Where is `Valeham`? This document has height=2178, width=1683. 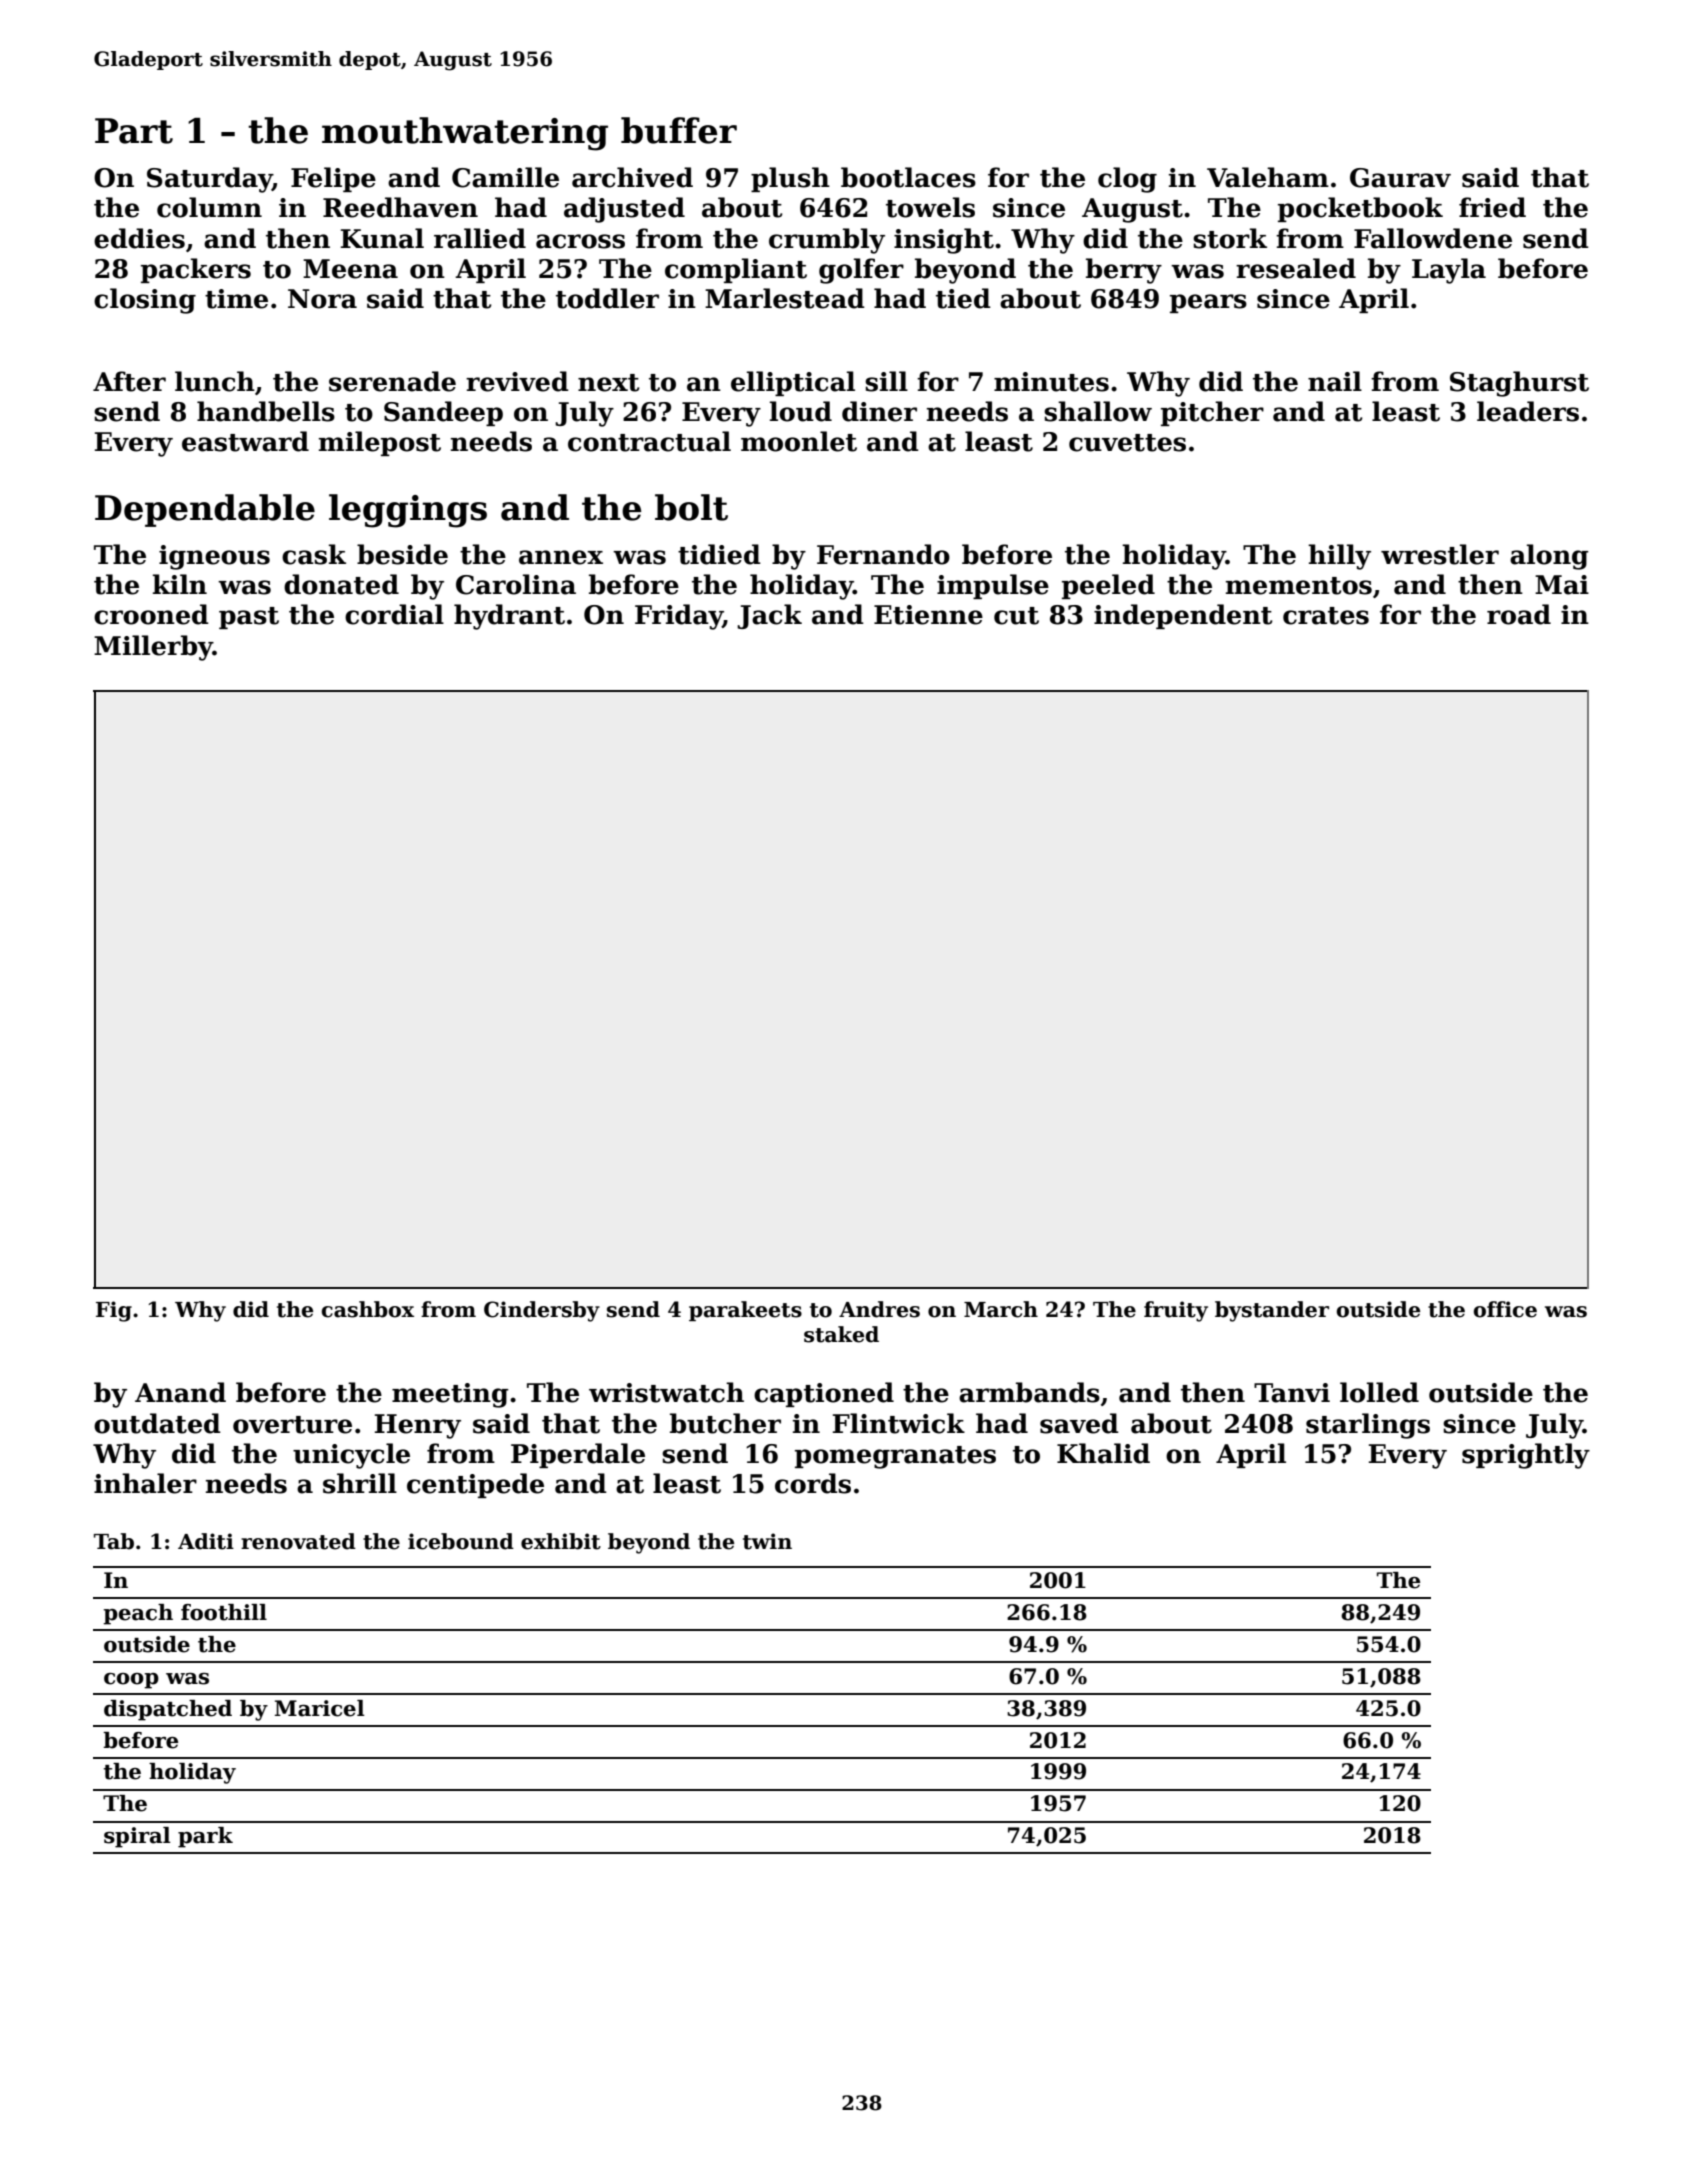 Valeham is located at coordinates (1268, 177).
